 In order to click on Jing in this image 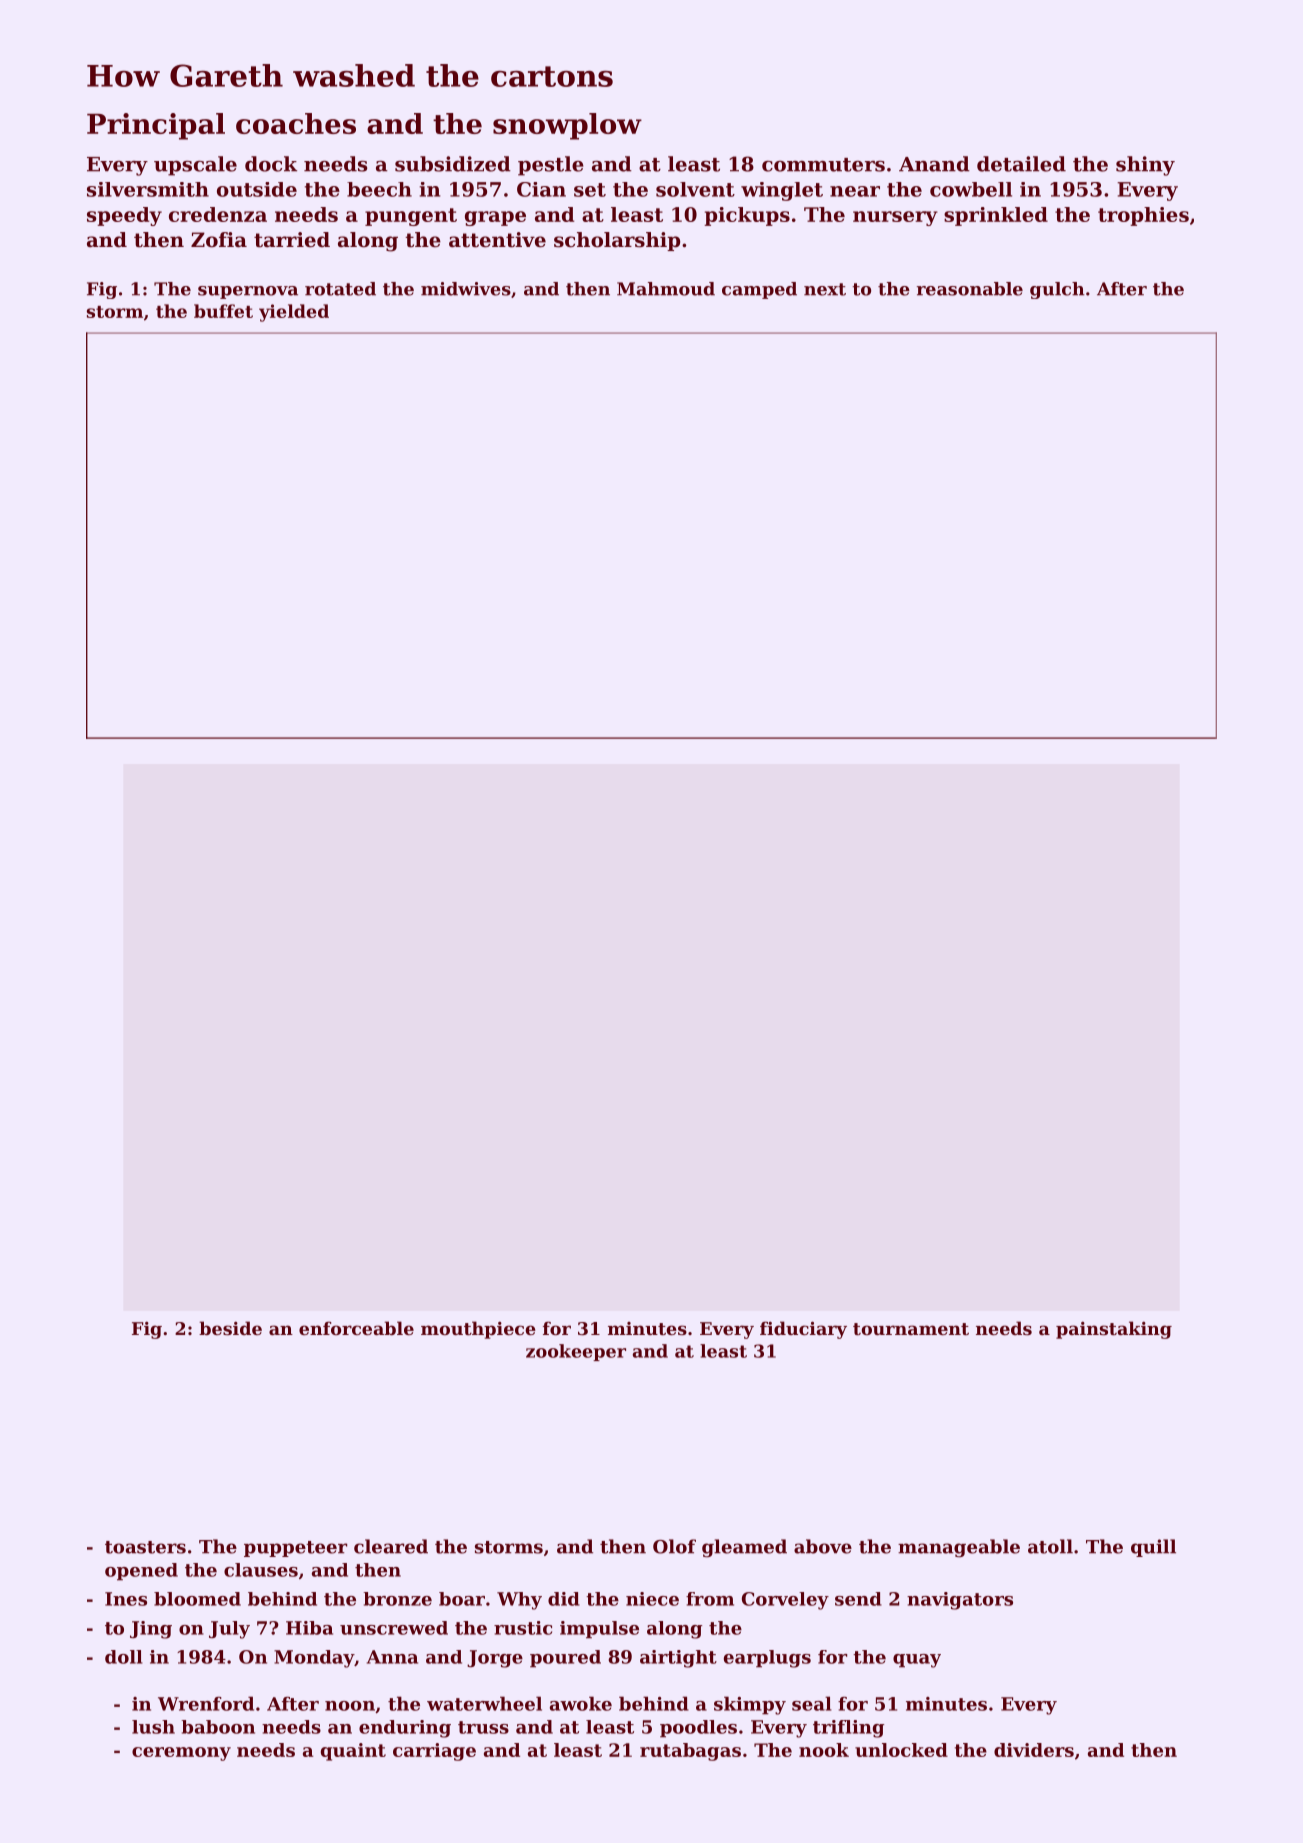, I will do `click(151, 1630)`.
